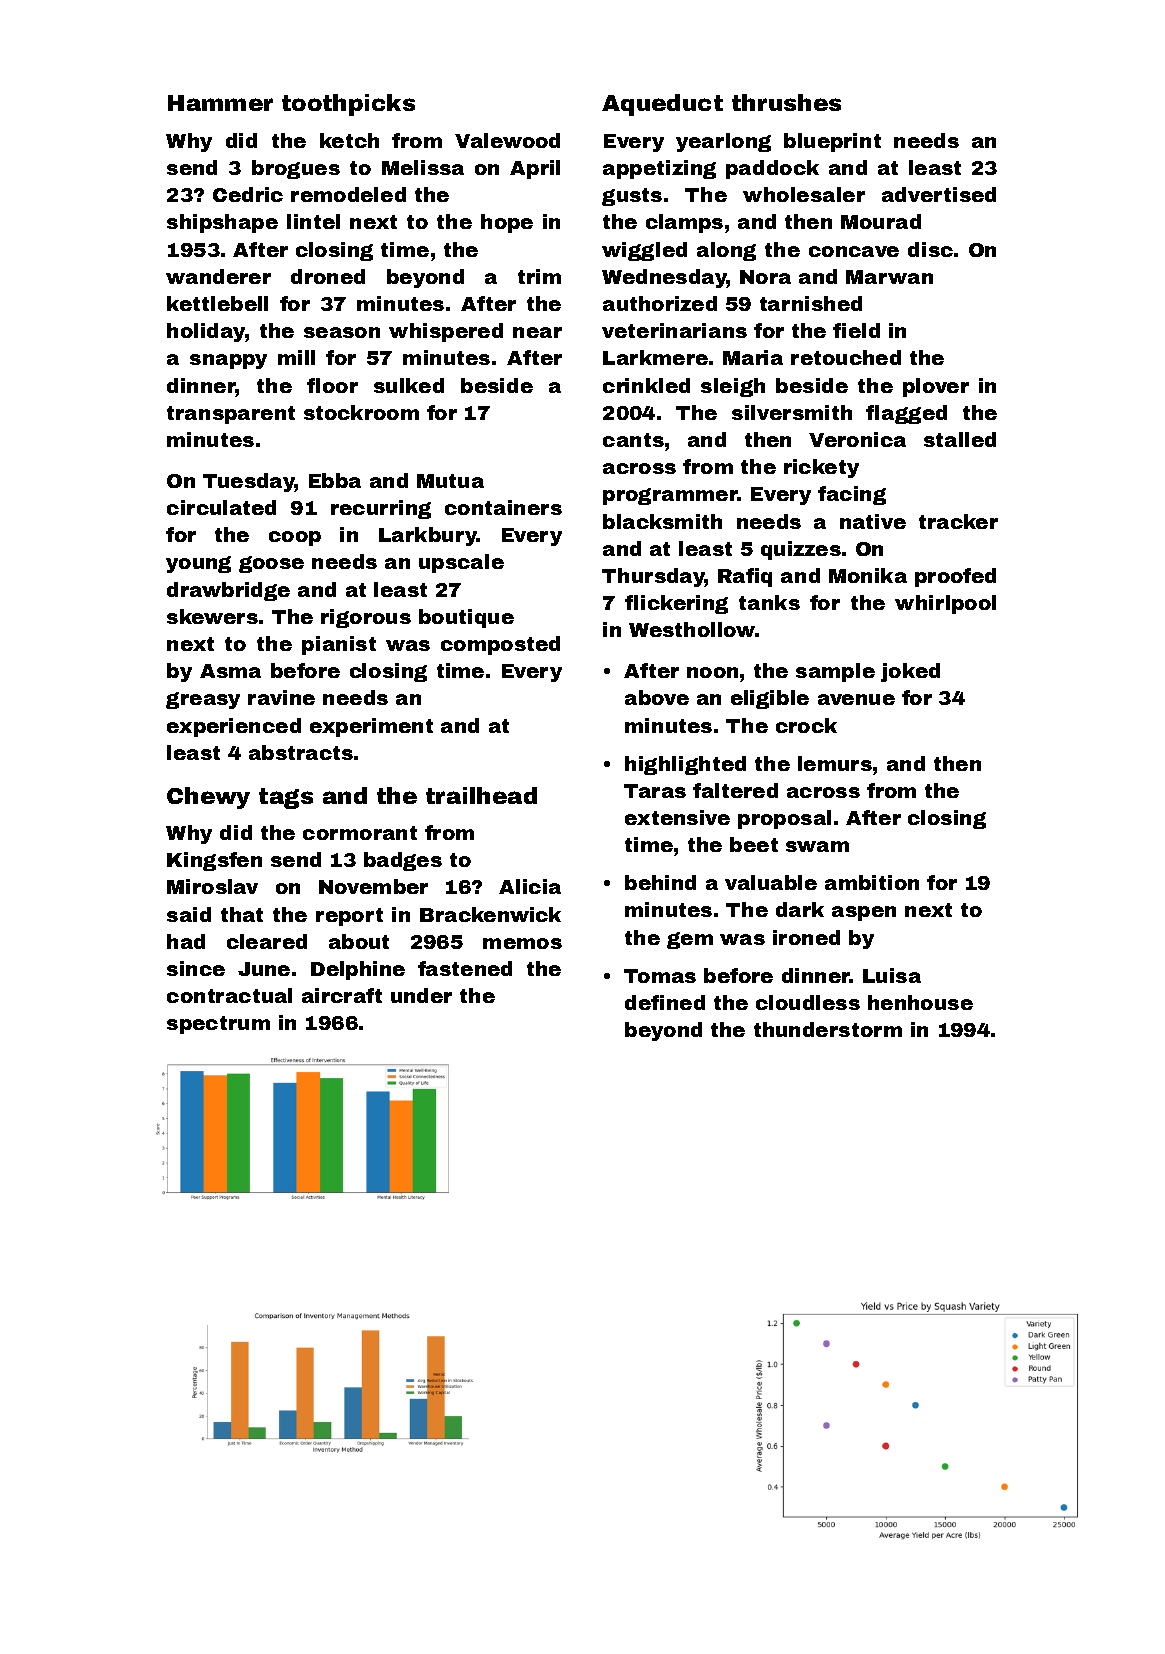 The image size is (1165, 1654). What do you see at coordinates (772, 169) in the document?
I see `paddock` at bounding box center [772, 169].
